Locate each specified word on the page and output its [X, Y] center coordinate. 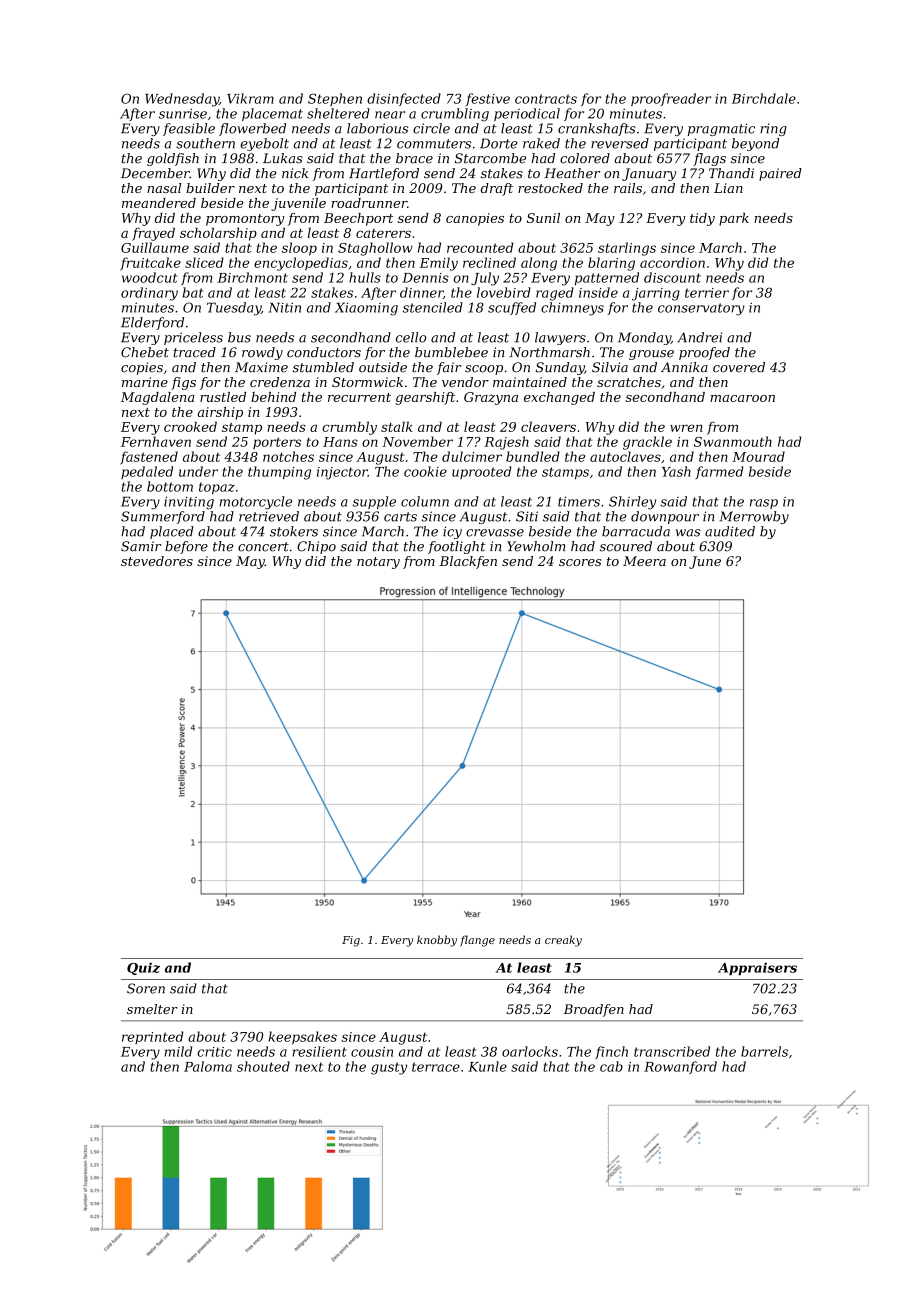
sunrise [183, 113]
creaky [563, 941]
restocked [550, 188]
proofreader [671, 99]
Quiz [143, 968]
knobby [437, 941]
